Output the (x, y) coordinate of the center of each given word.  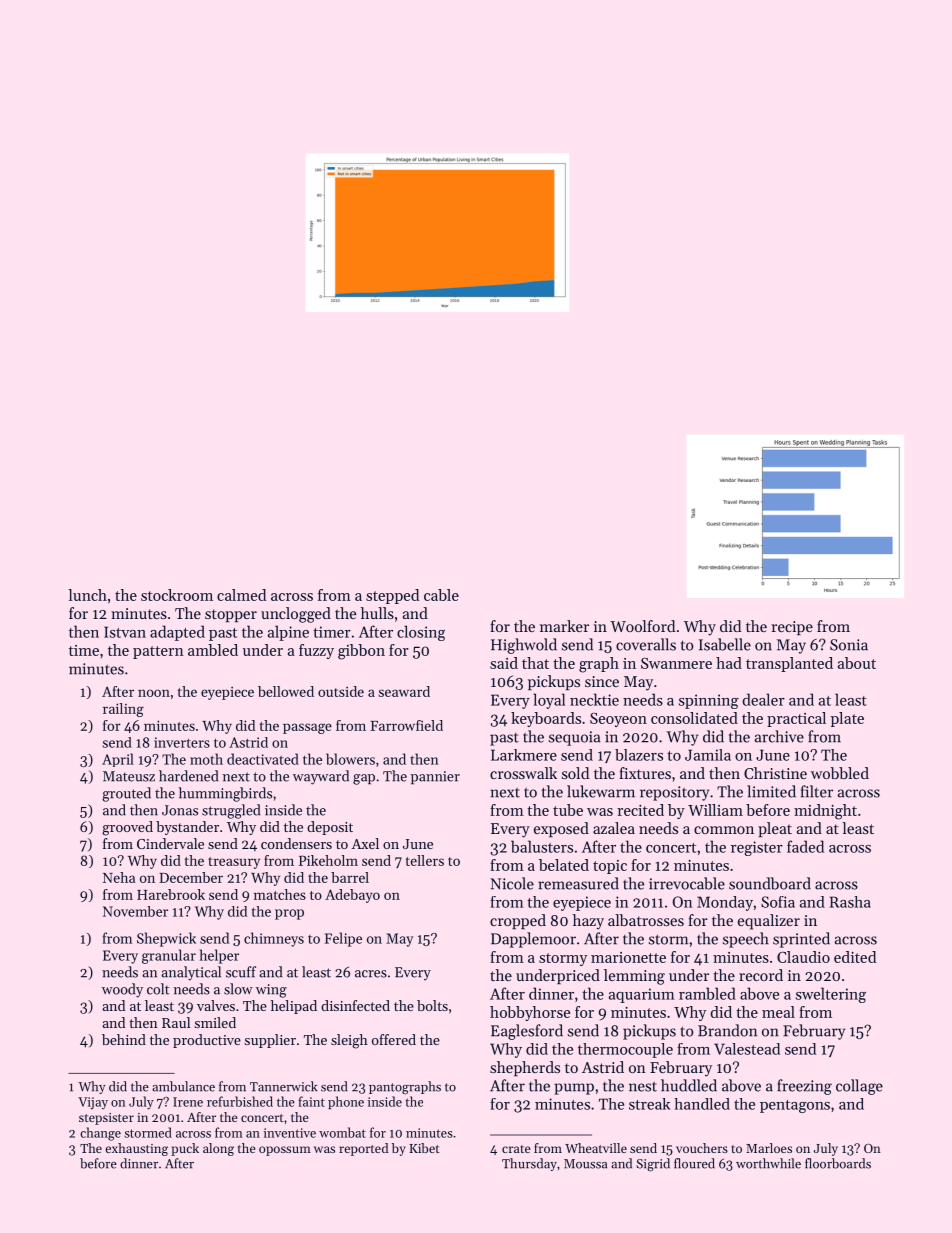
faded (805, 846)
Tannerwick (283, 1086)
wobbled (840, 773)
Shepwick (166, 939)
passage (307, 728)
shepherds (525, 1068)
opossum (285, 1151)
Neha (119, 877)
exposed (561, 829)
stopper (231, 615)
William (715, 810)
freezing (804, 1087)
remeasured (578, 883)
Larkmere (524, 755)
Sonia (849, 645)
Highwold (524, 646)
